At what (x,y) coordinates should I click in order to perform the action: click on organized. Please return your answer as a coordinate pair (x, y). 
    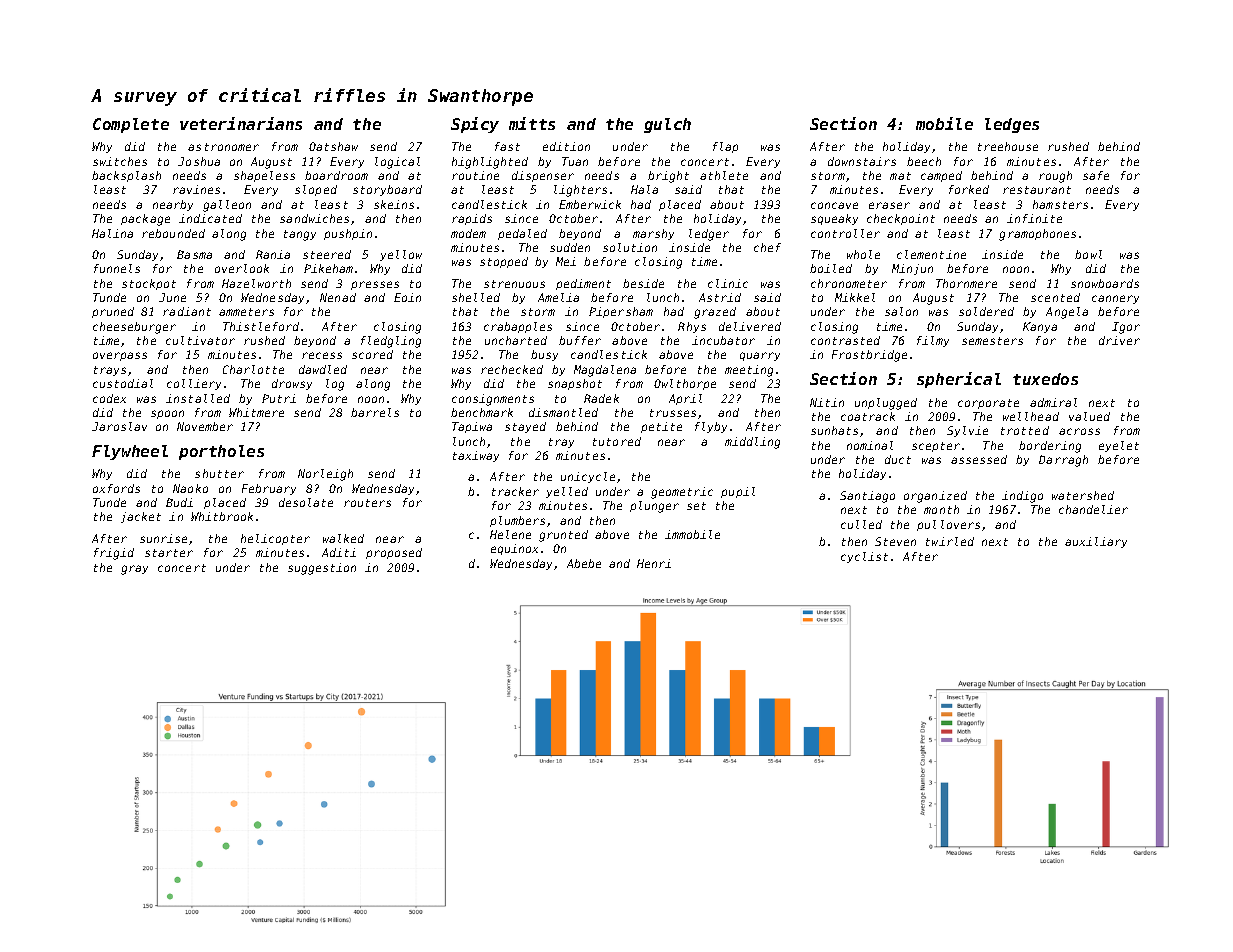
    Looking at the image, I should click on (935, 497).
